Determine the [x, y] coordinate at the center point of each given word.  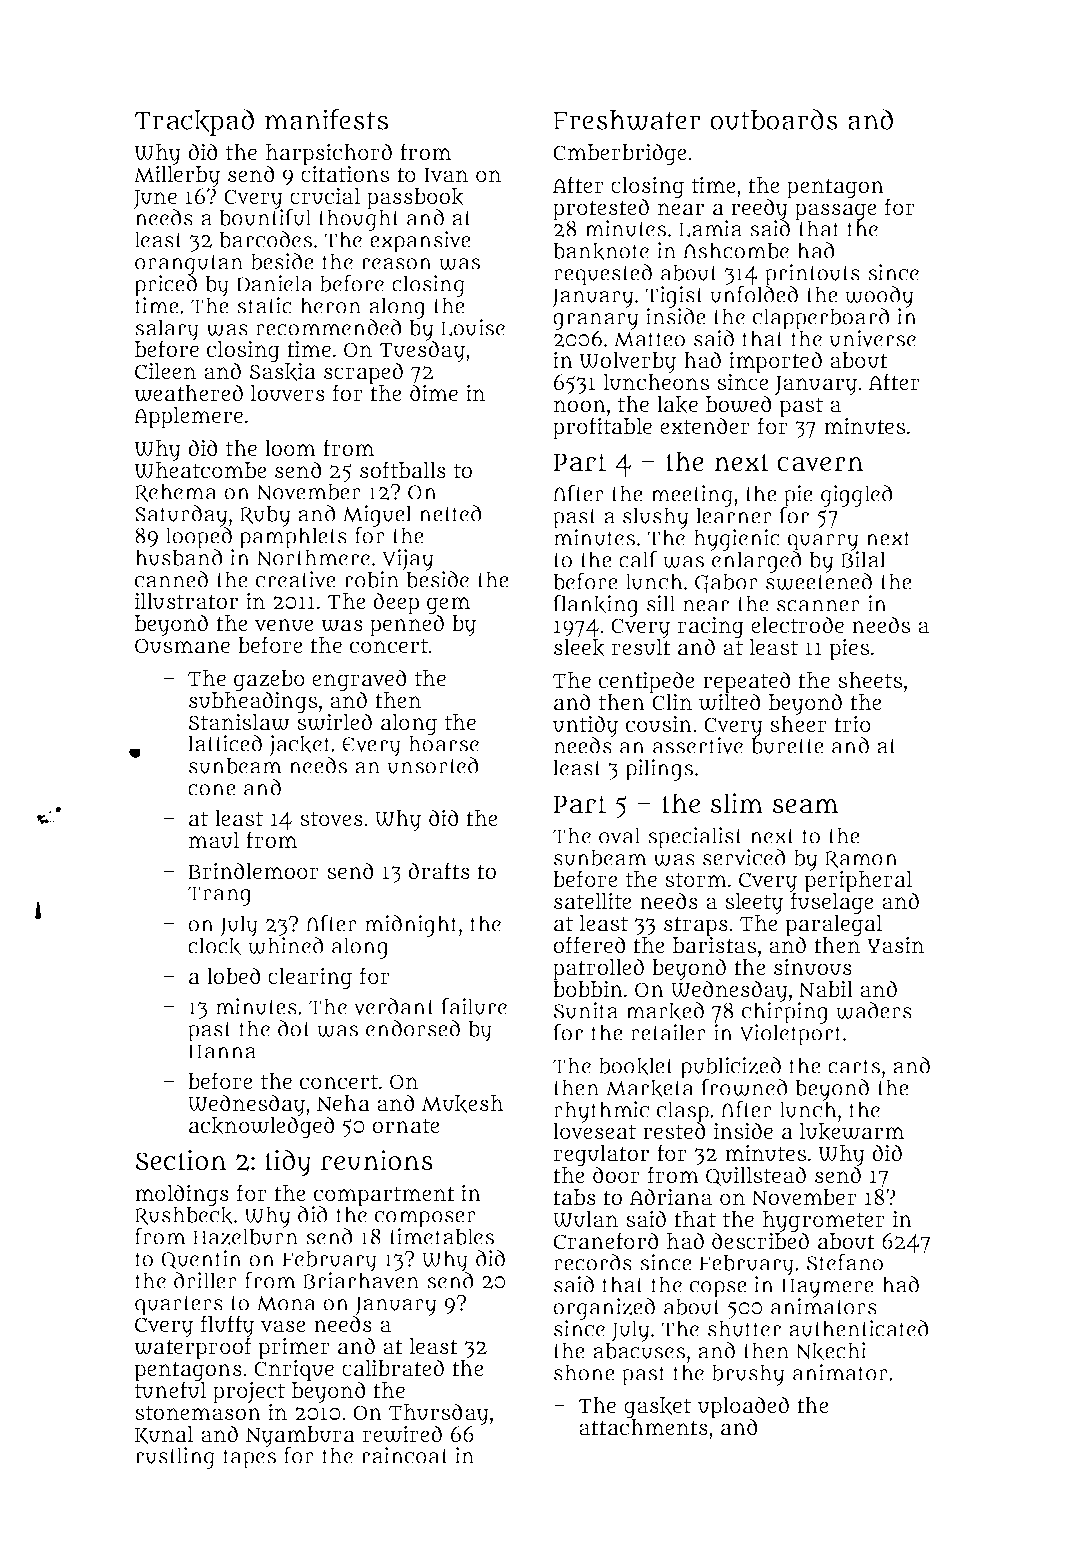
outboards [774, 119]
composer [425, 1219]
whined [286, 945]
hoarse [444, 744]
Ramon [861, 860]
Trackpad [194, 122]
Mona [286, 1303]
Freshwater [627, 120]
